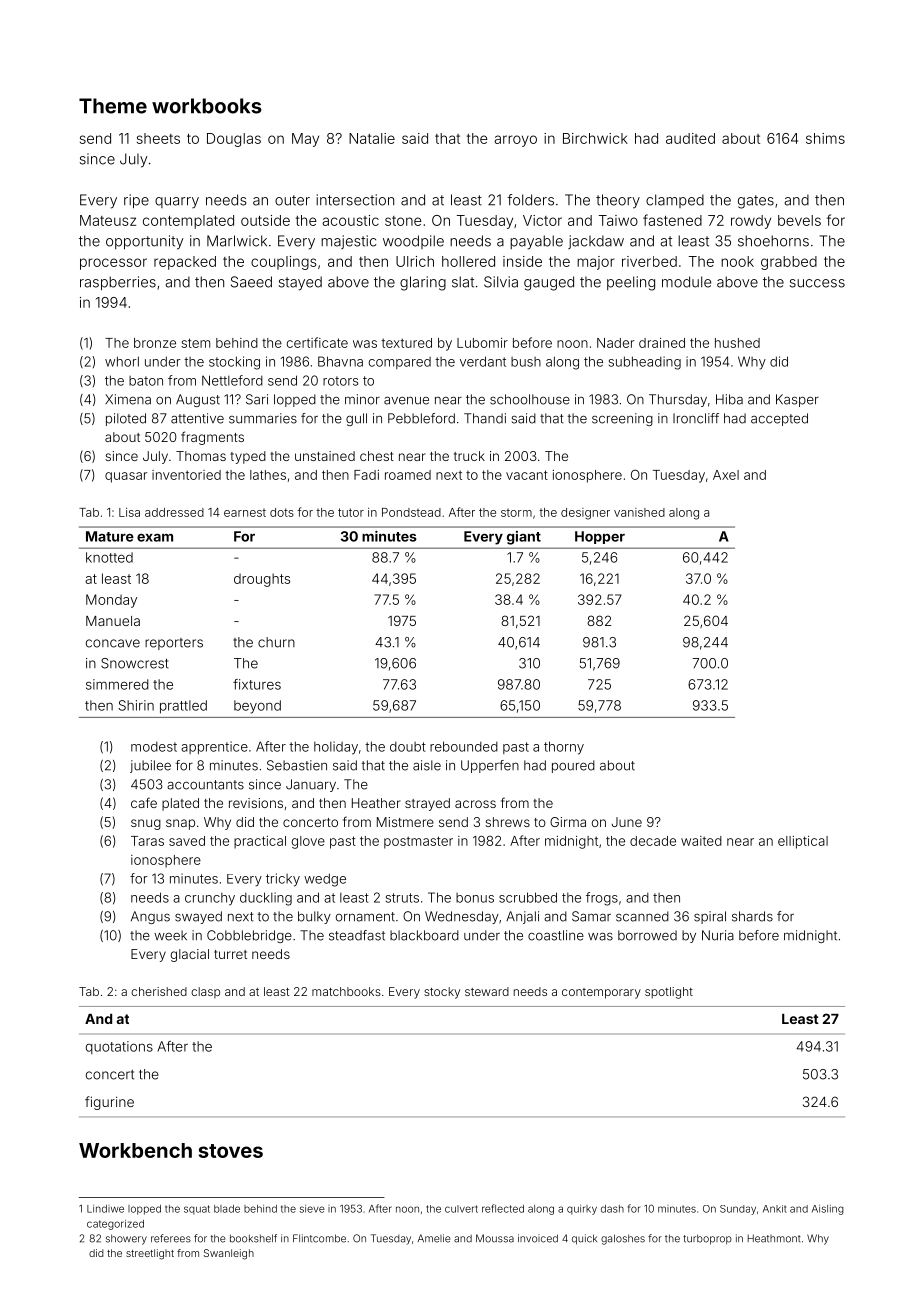 This image has height=1308, width=924. I want to click on Birchwick, so click(595, 138).
